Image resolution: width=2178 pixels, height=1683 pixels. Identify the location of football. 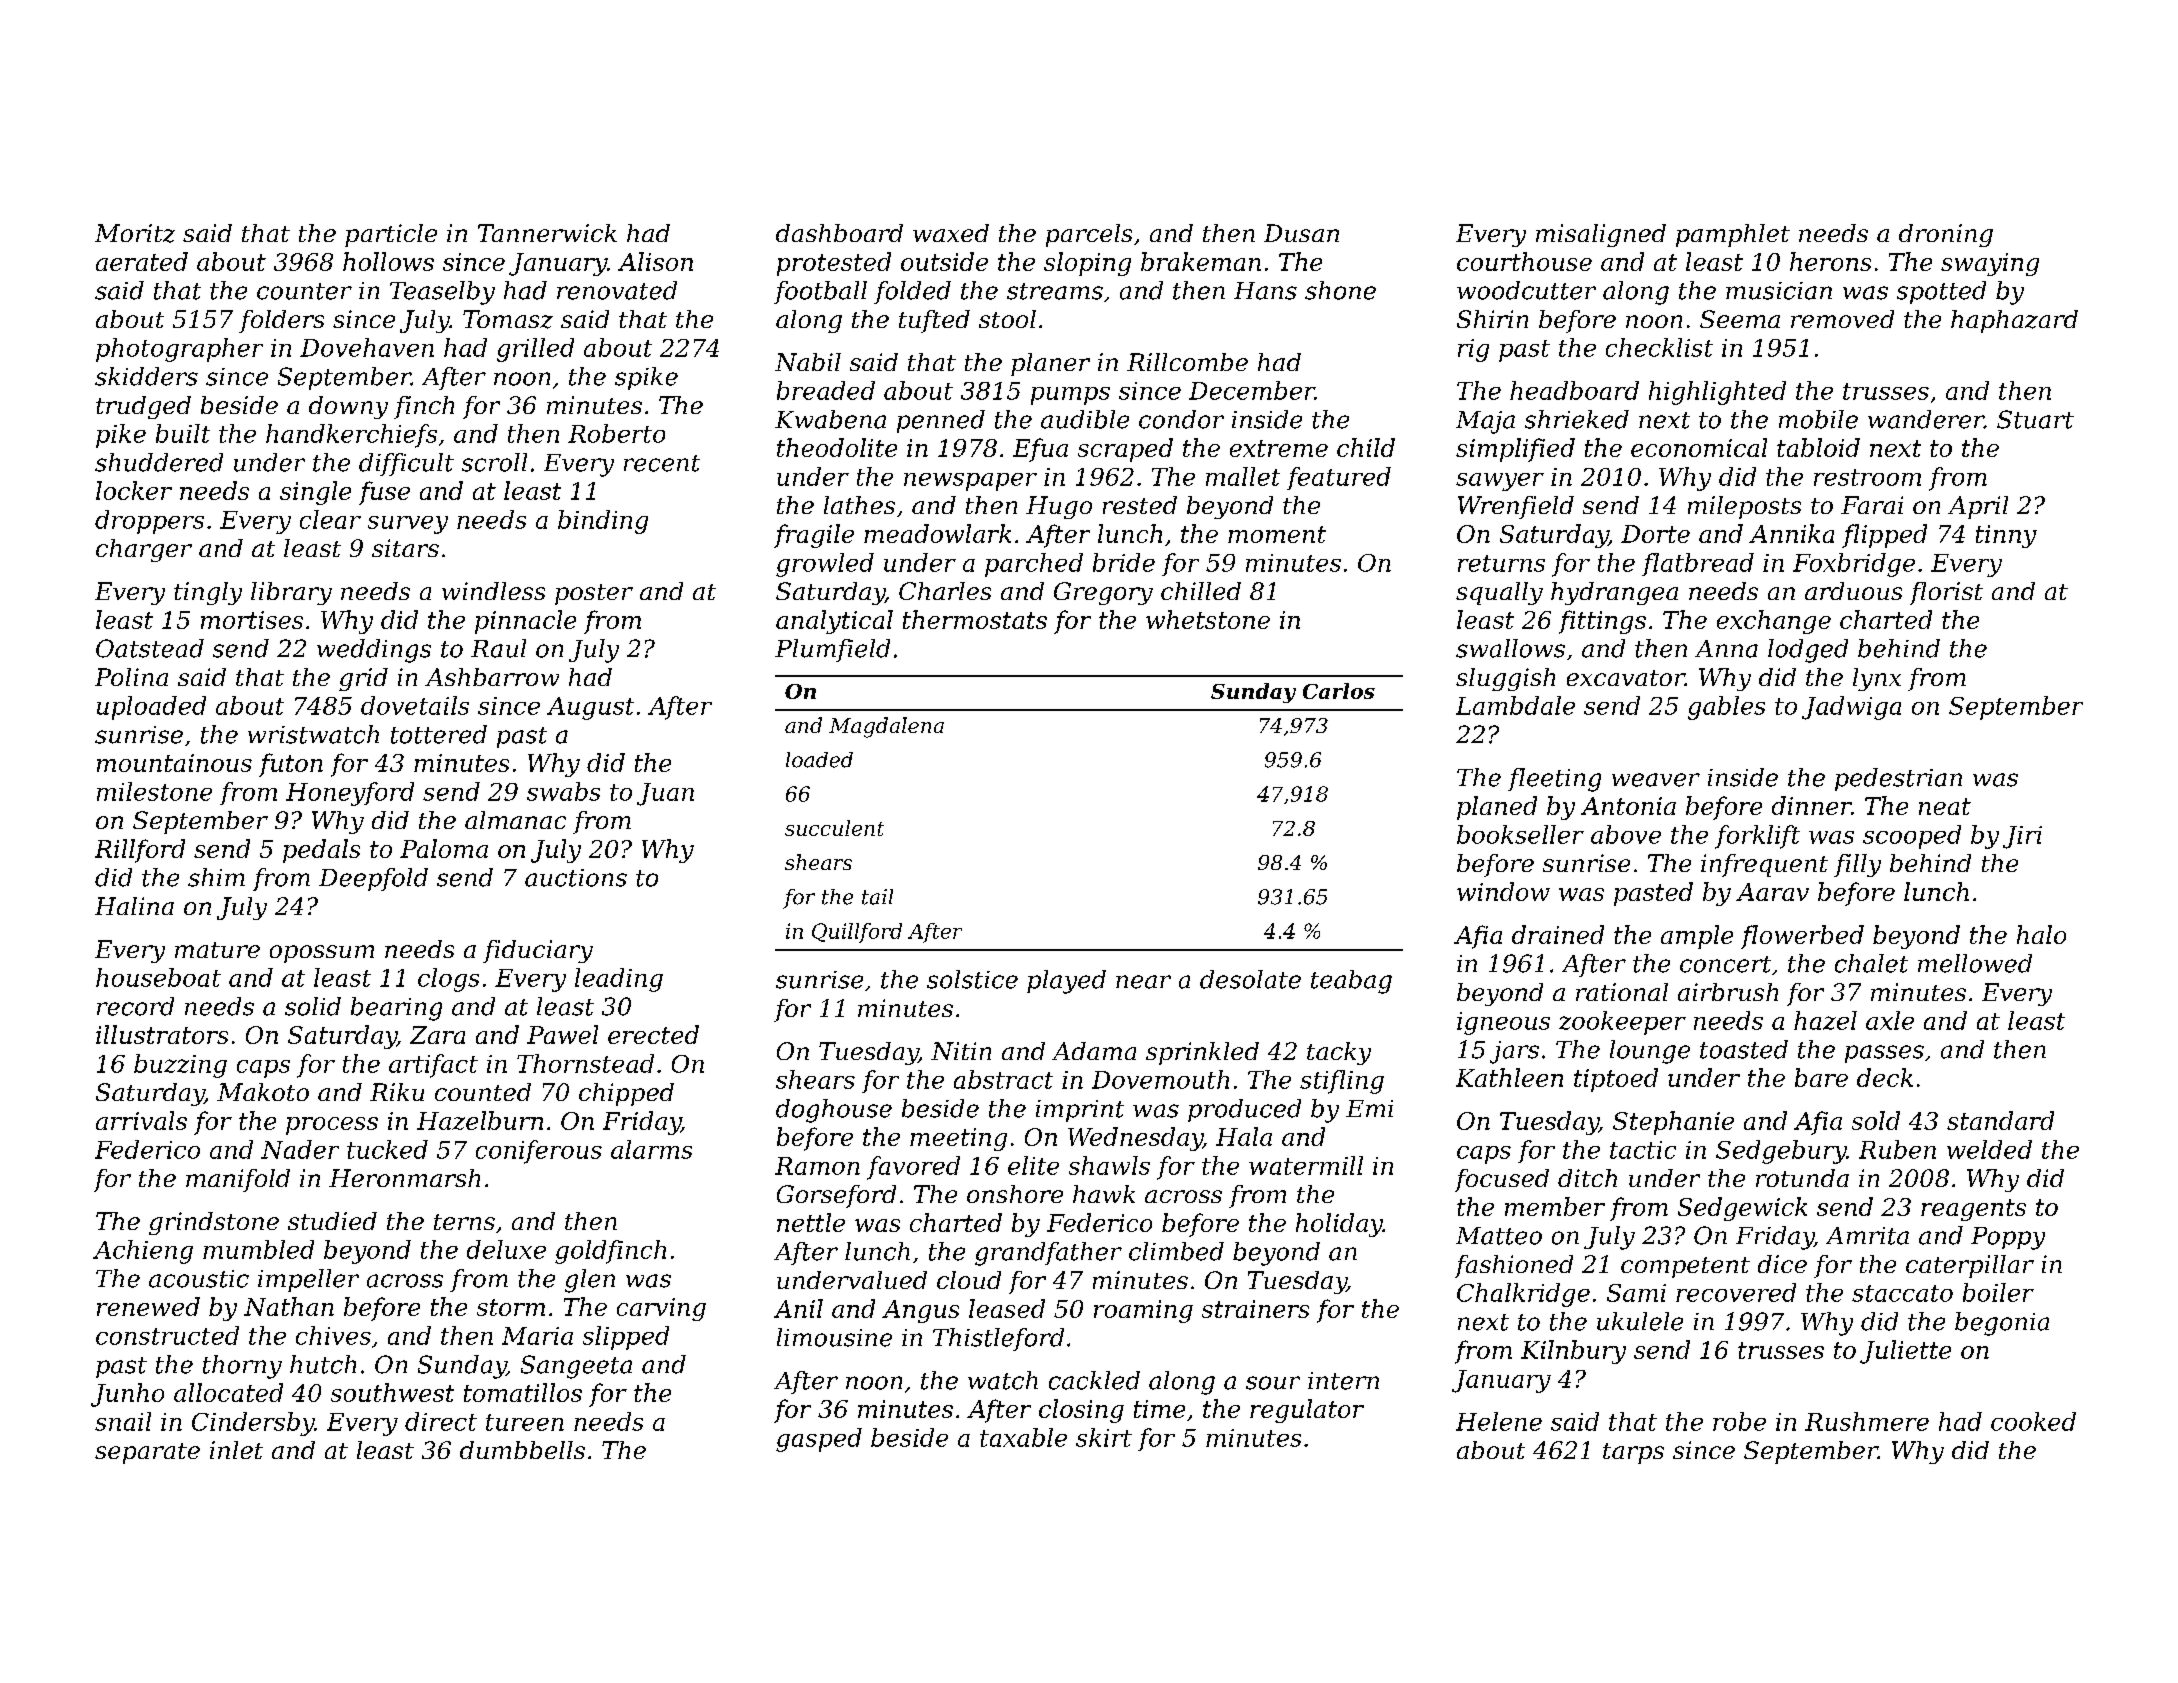
(820, 292).
